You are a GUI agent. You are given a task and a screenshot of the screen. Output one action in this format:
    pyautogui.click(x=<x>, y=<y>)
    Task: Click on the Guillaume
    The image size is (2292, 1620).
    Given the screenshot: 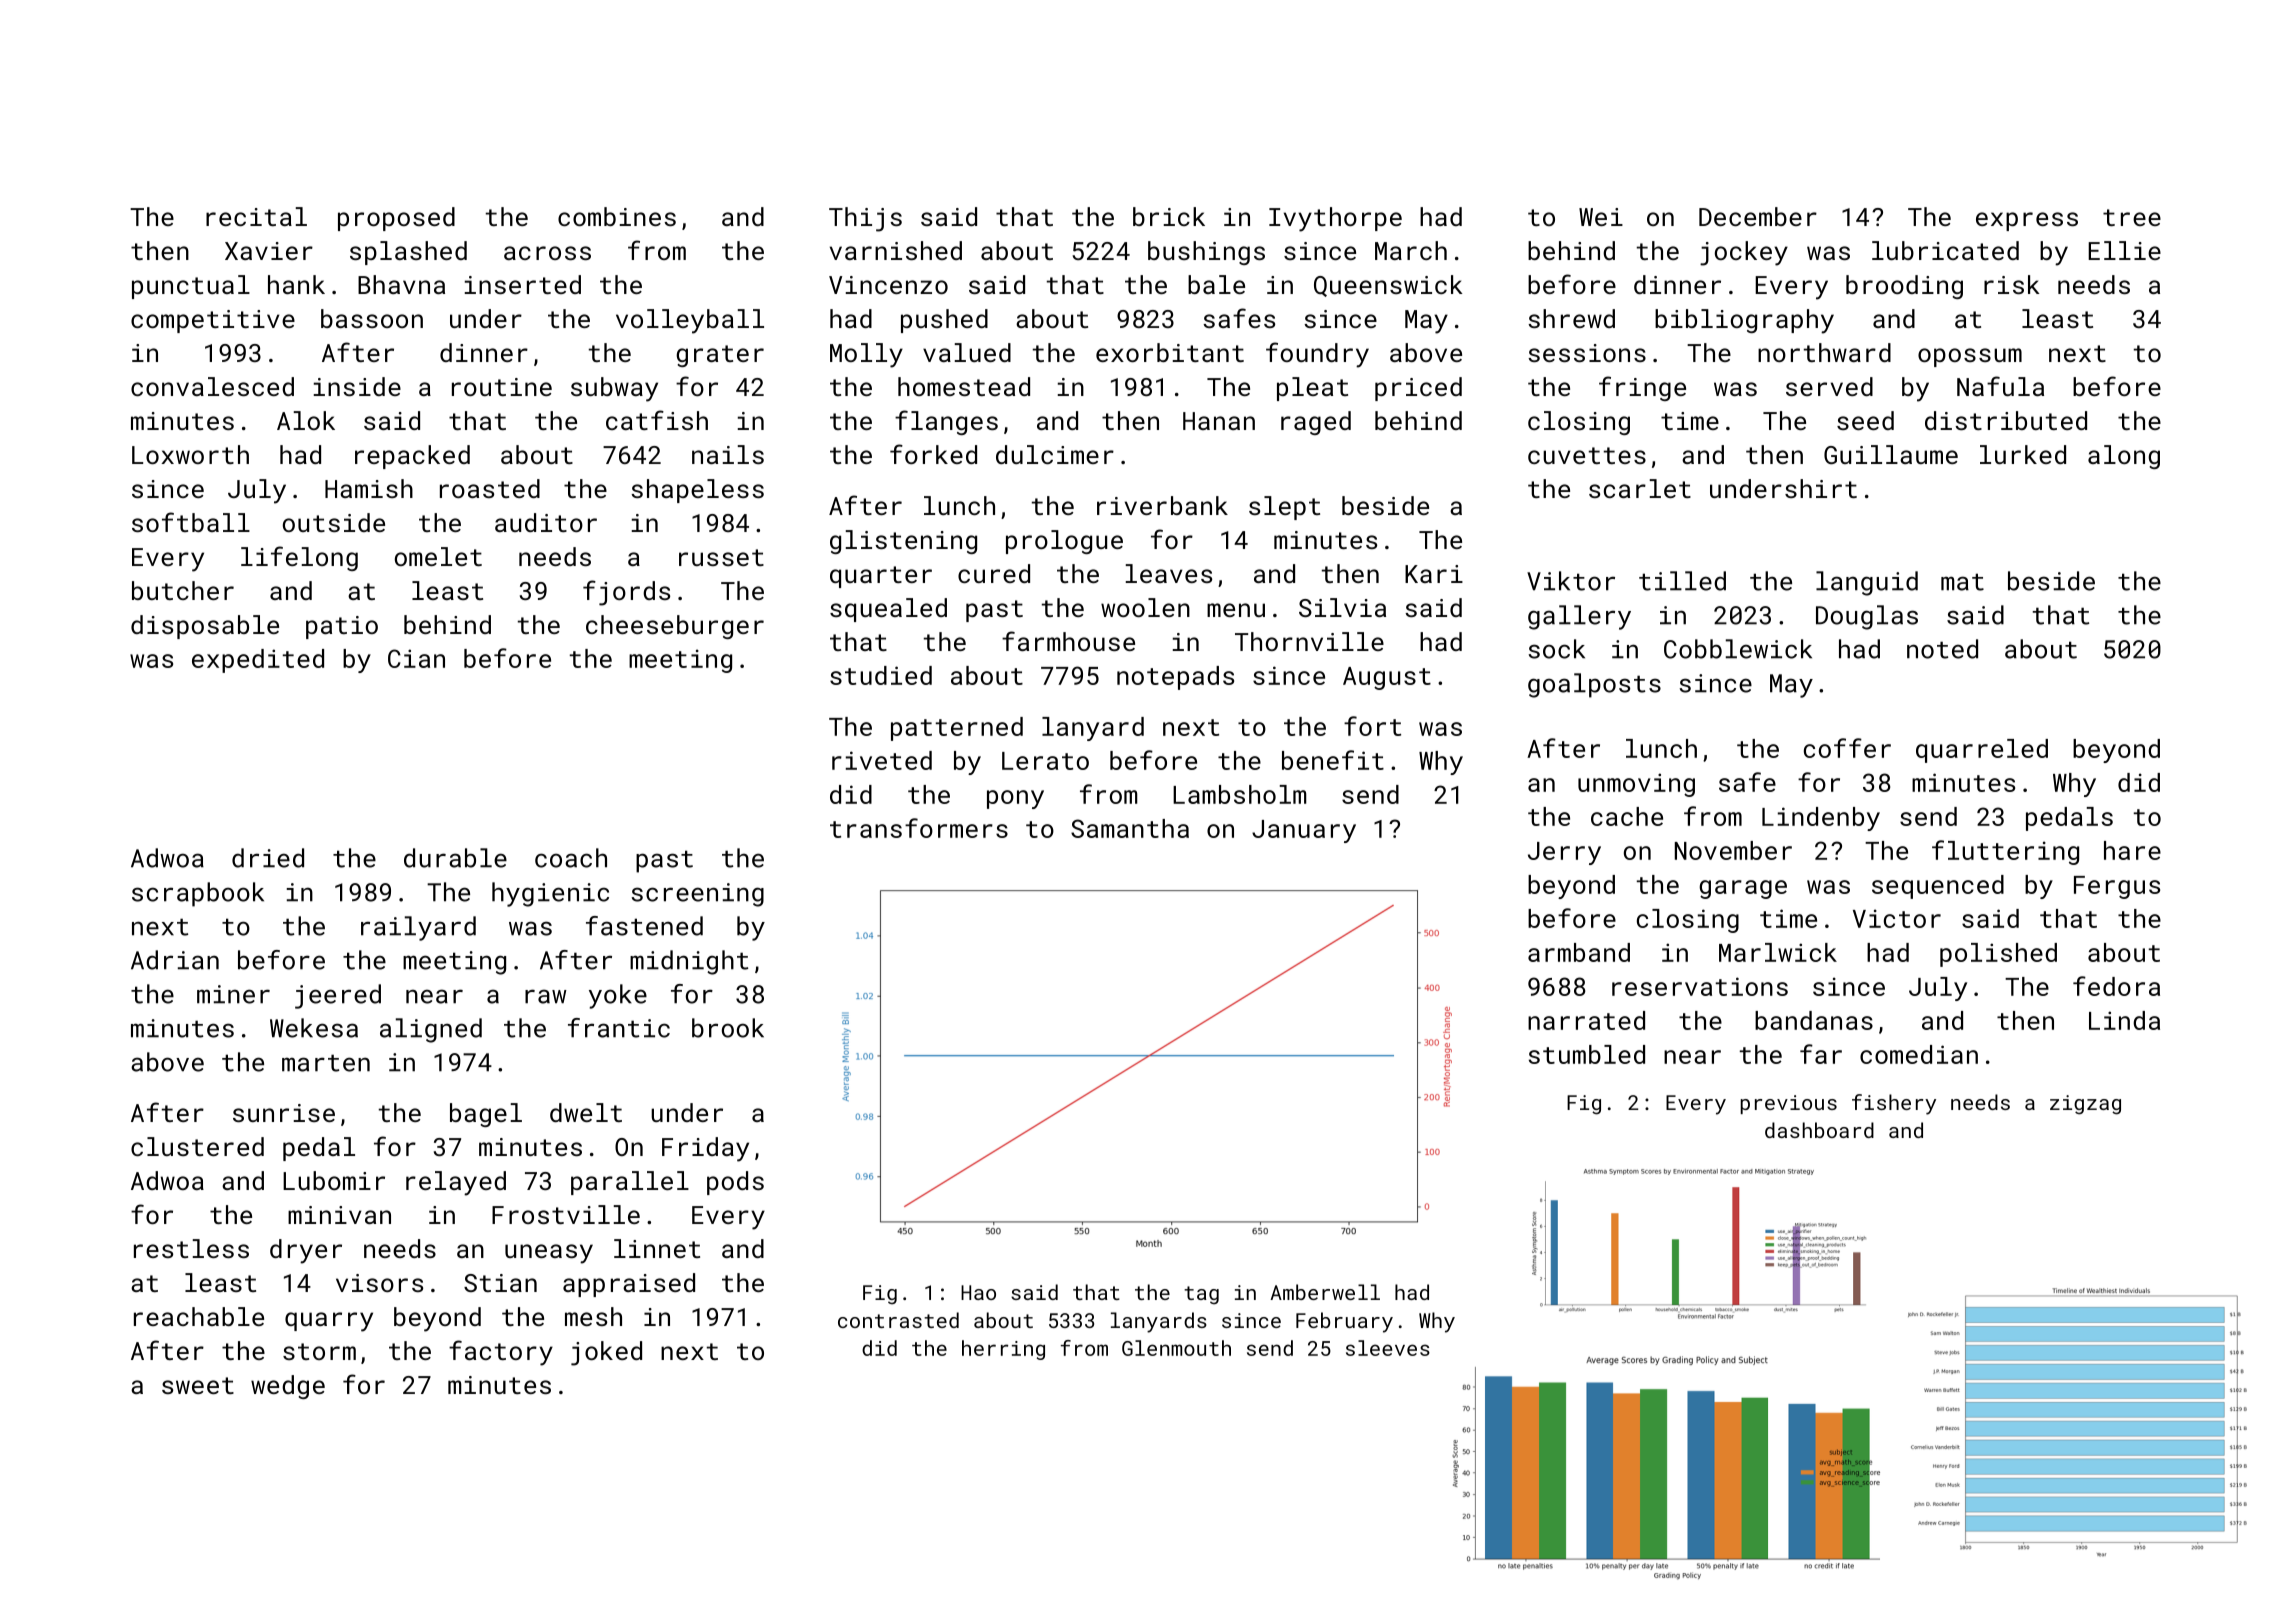 What is the action you would take?
    pyautogui.click(x=1891, y=454)
